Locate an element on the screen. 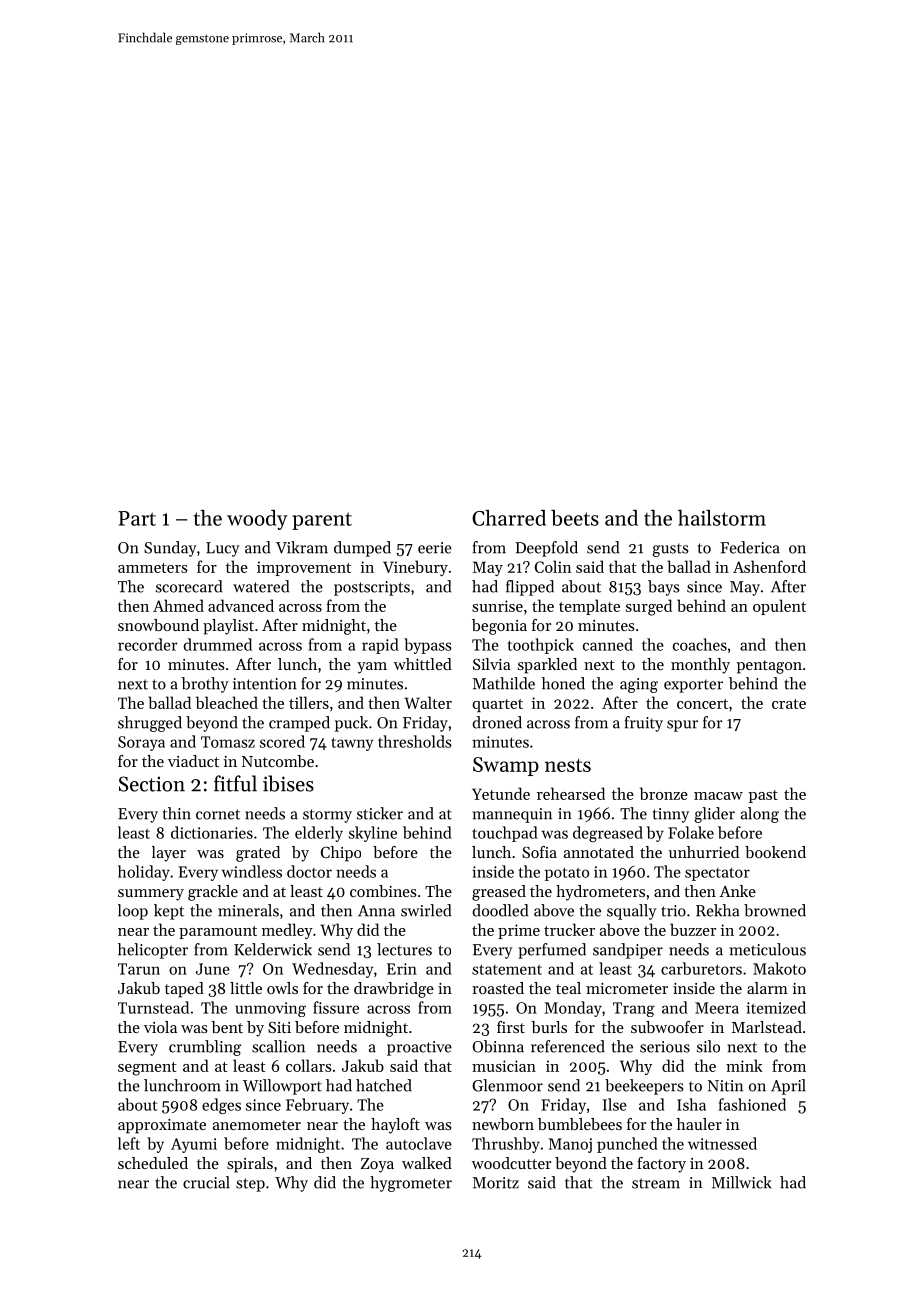  scheduled is located at coordinates (153, 1163).
